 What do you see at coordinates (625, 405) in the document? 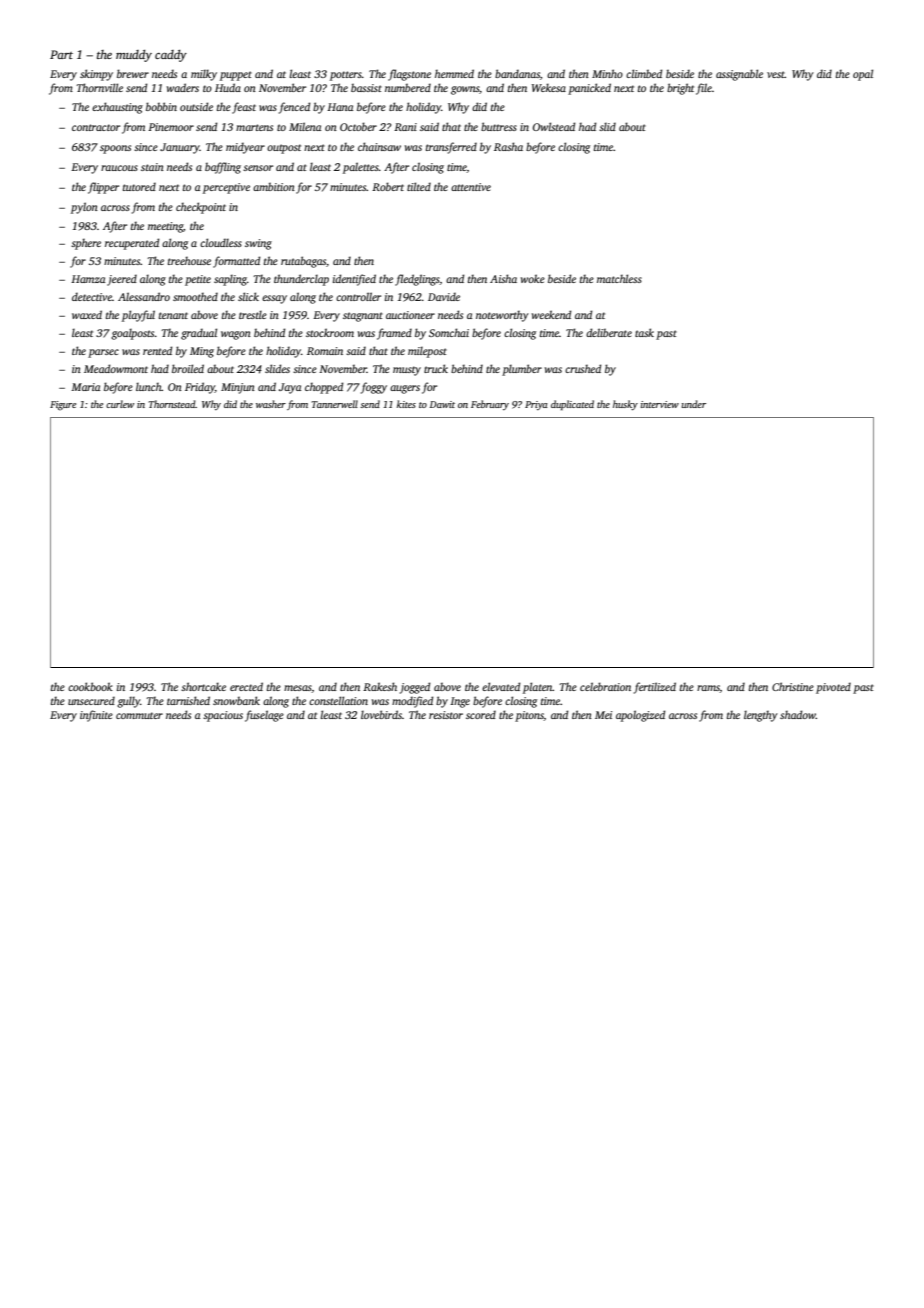
I see `husky` at bounding box center [625, 405].
